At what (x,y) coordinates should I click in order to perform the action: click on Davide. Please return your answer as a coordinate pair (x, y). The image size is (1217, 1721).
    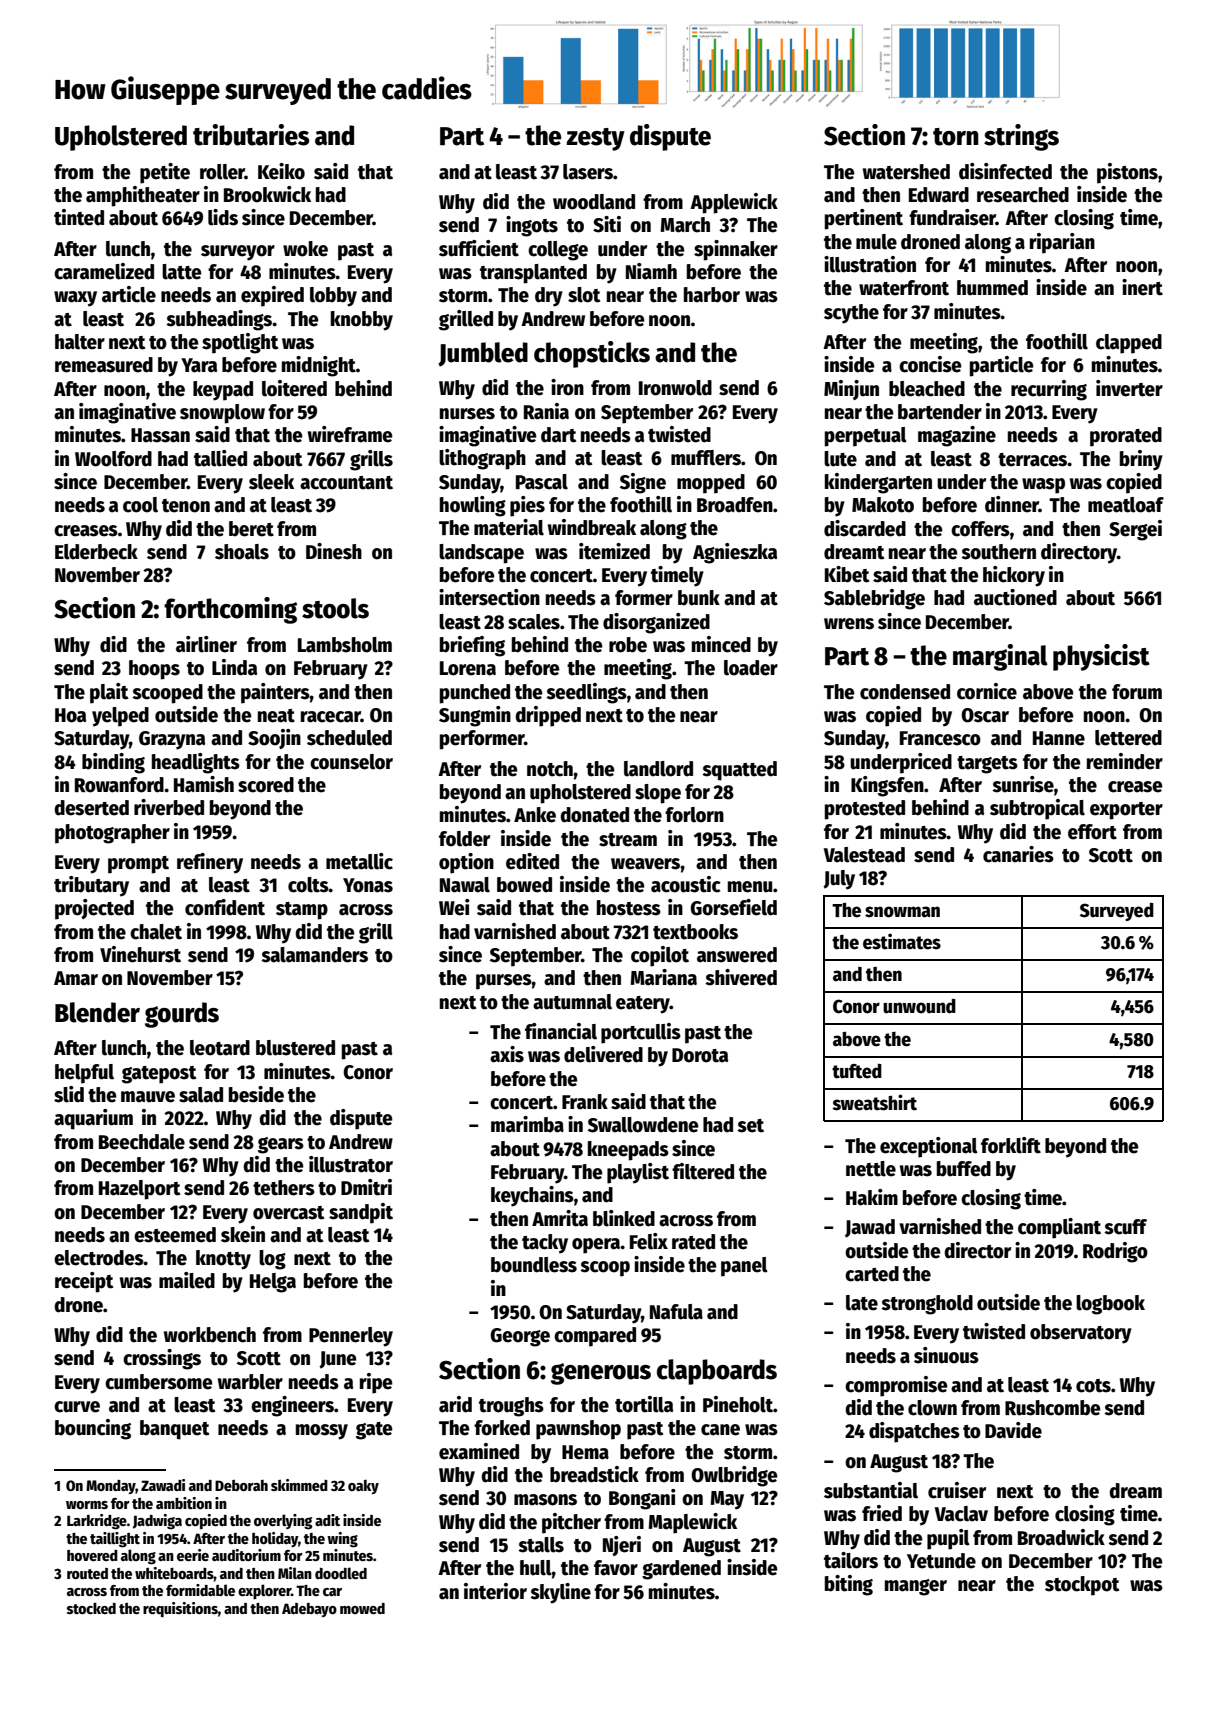
    Looking at the image, I should click on (1013, 1430).
